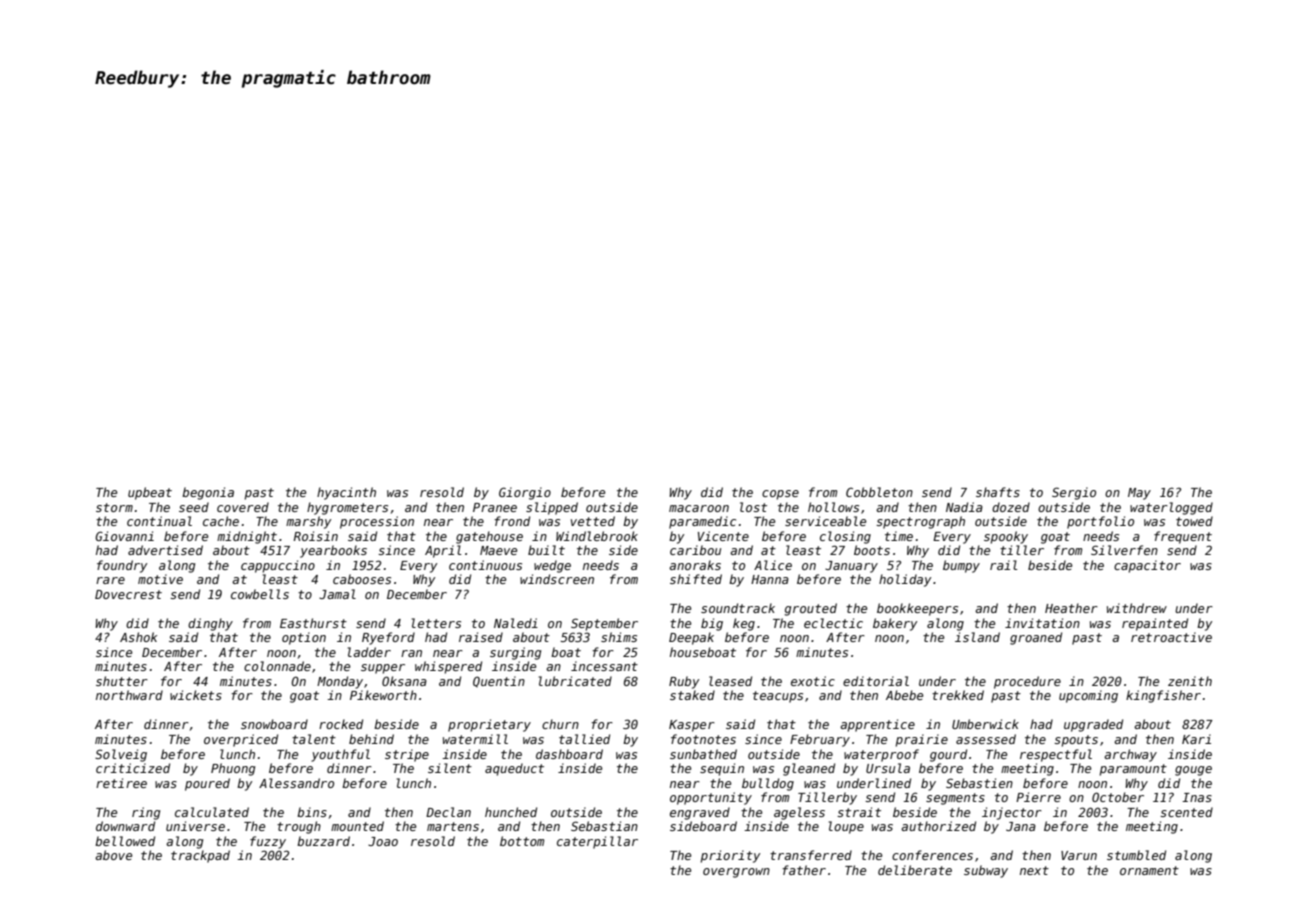 Image resolution: width=1308 pixels, height=924 pixels. What do you see at coordinates (525, 493) in the screenshot?
I see `Giorgio` at bounding box center [525, 493].
